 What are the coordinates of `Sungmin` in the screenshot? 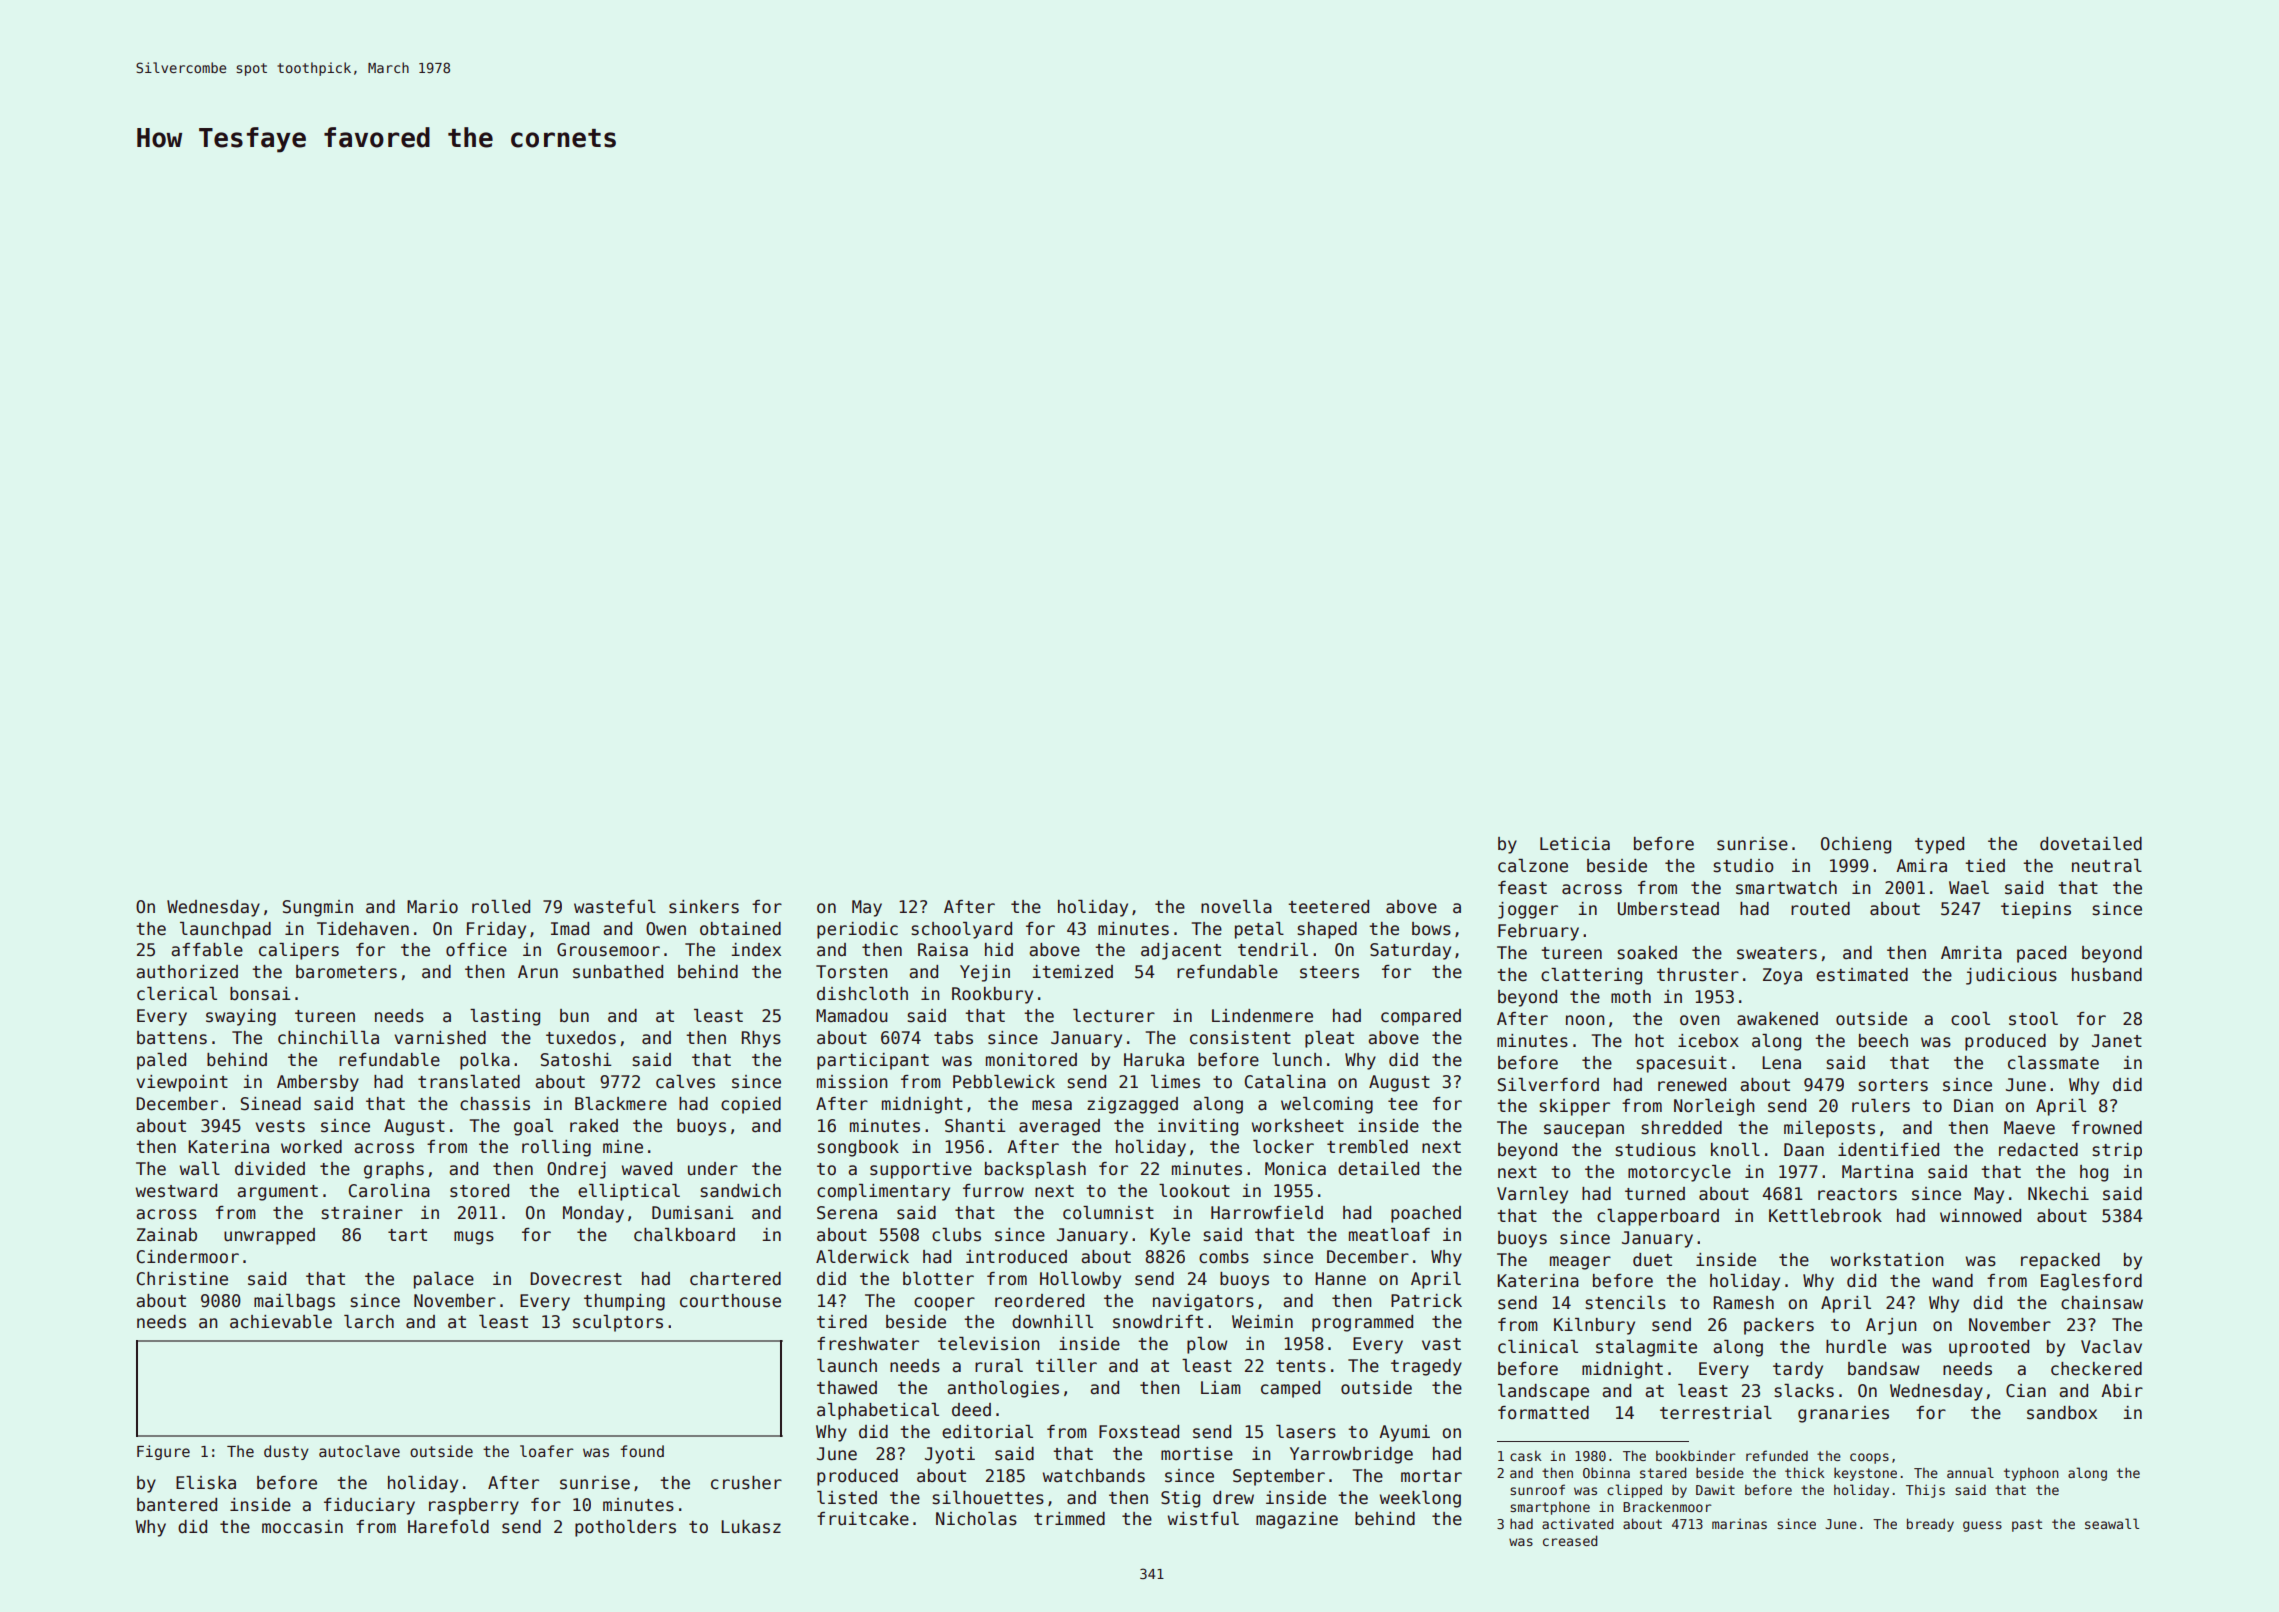 It's located at (318, 908).
